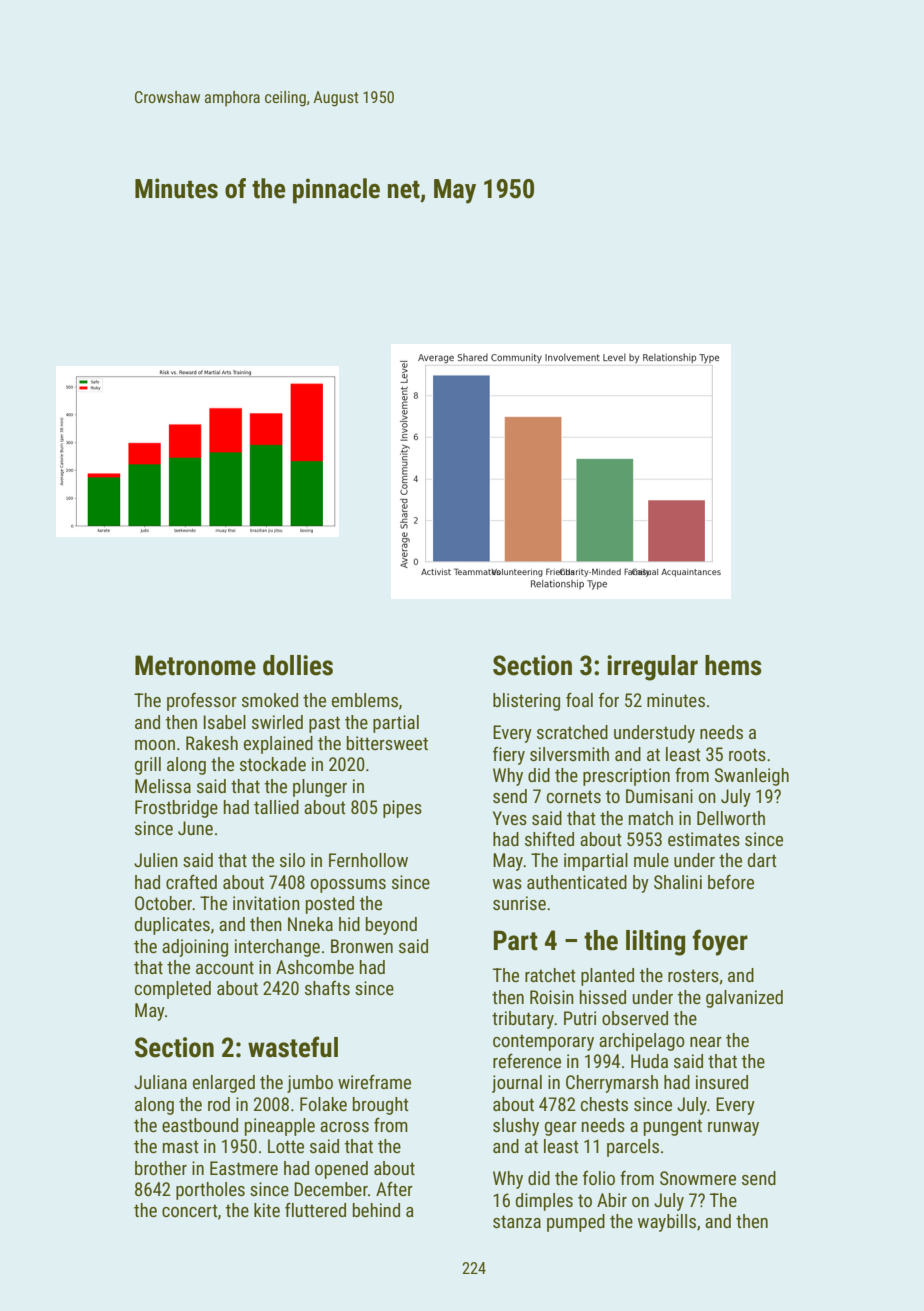  Describe the element at coordinates (550, 975) in the page. I see `ratchet` at that location.
